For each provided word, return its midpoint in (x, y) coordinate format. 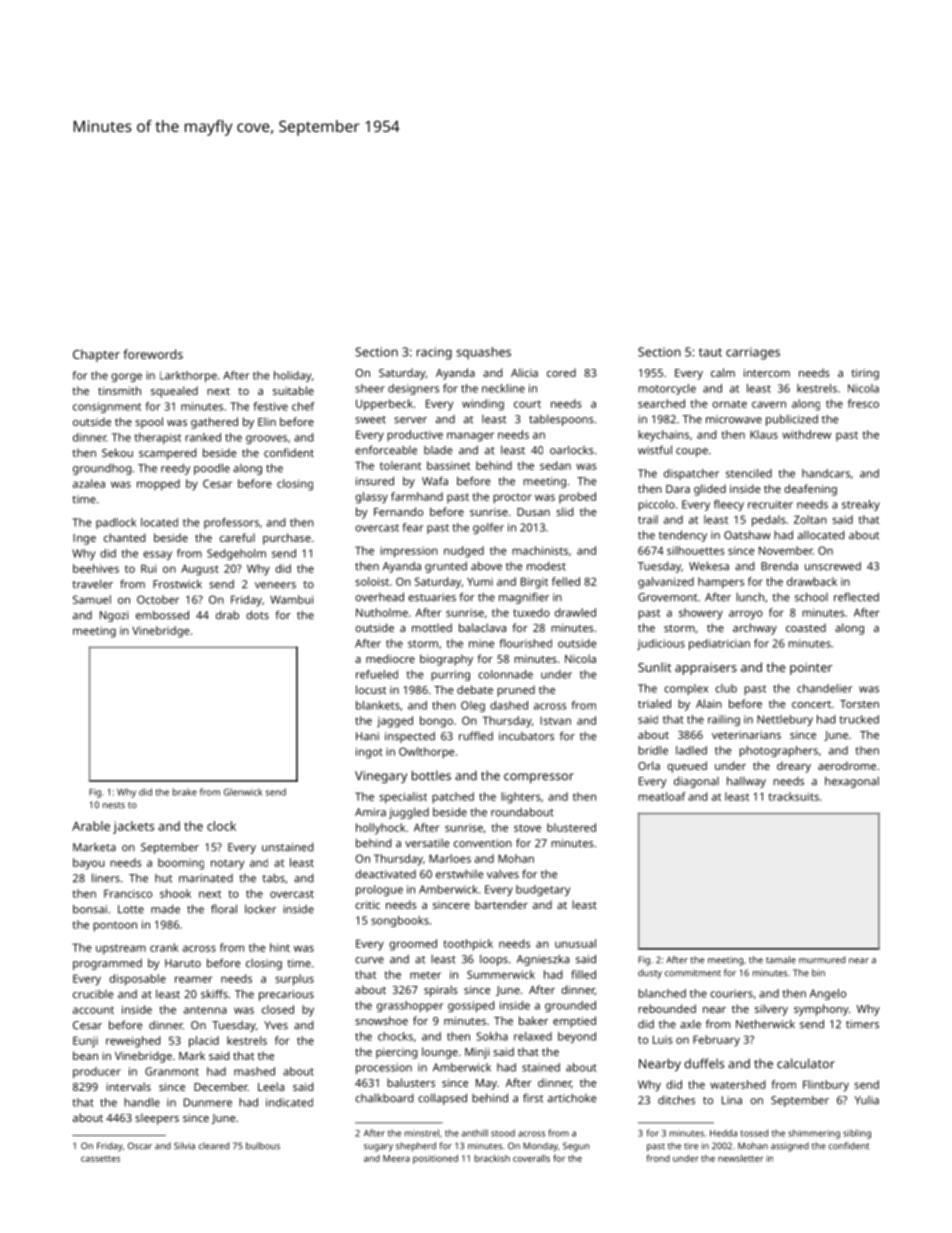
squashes (483, 353)
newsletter (740, 1158)
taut (710, 352)
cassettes (100, 1159)
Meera (396, 1158)
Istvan (555, 721)
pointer (811, 669)
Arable (91, 826)
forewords (153, 354)
